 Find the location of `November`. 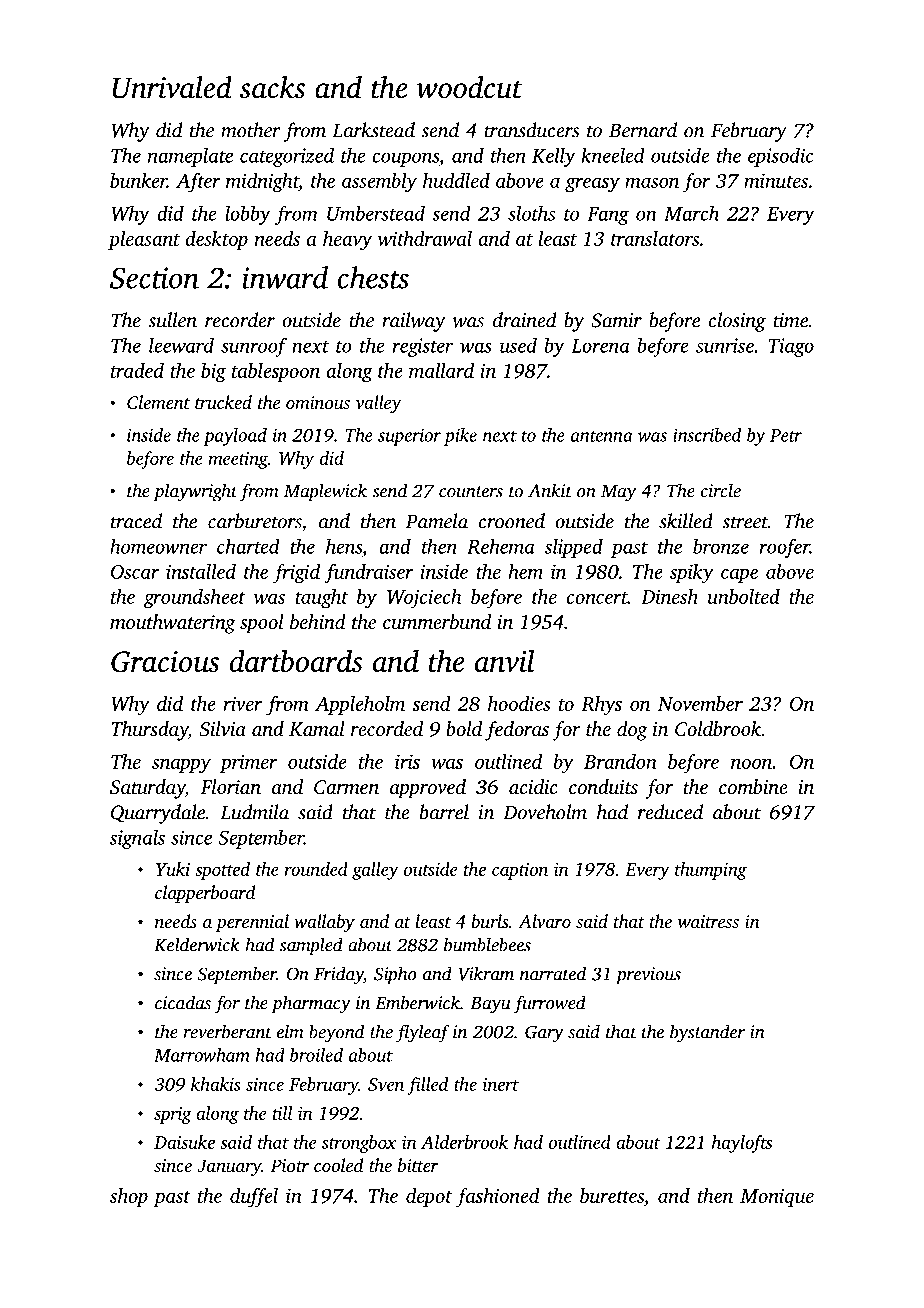

November is located at coordinates (700, 703).
